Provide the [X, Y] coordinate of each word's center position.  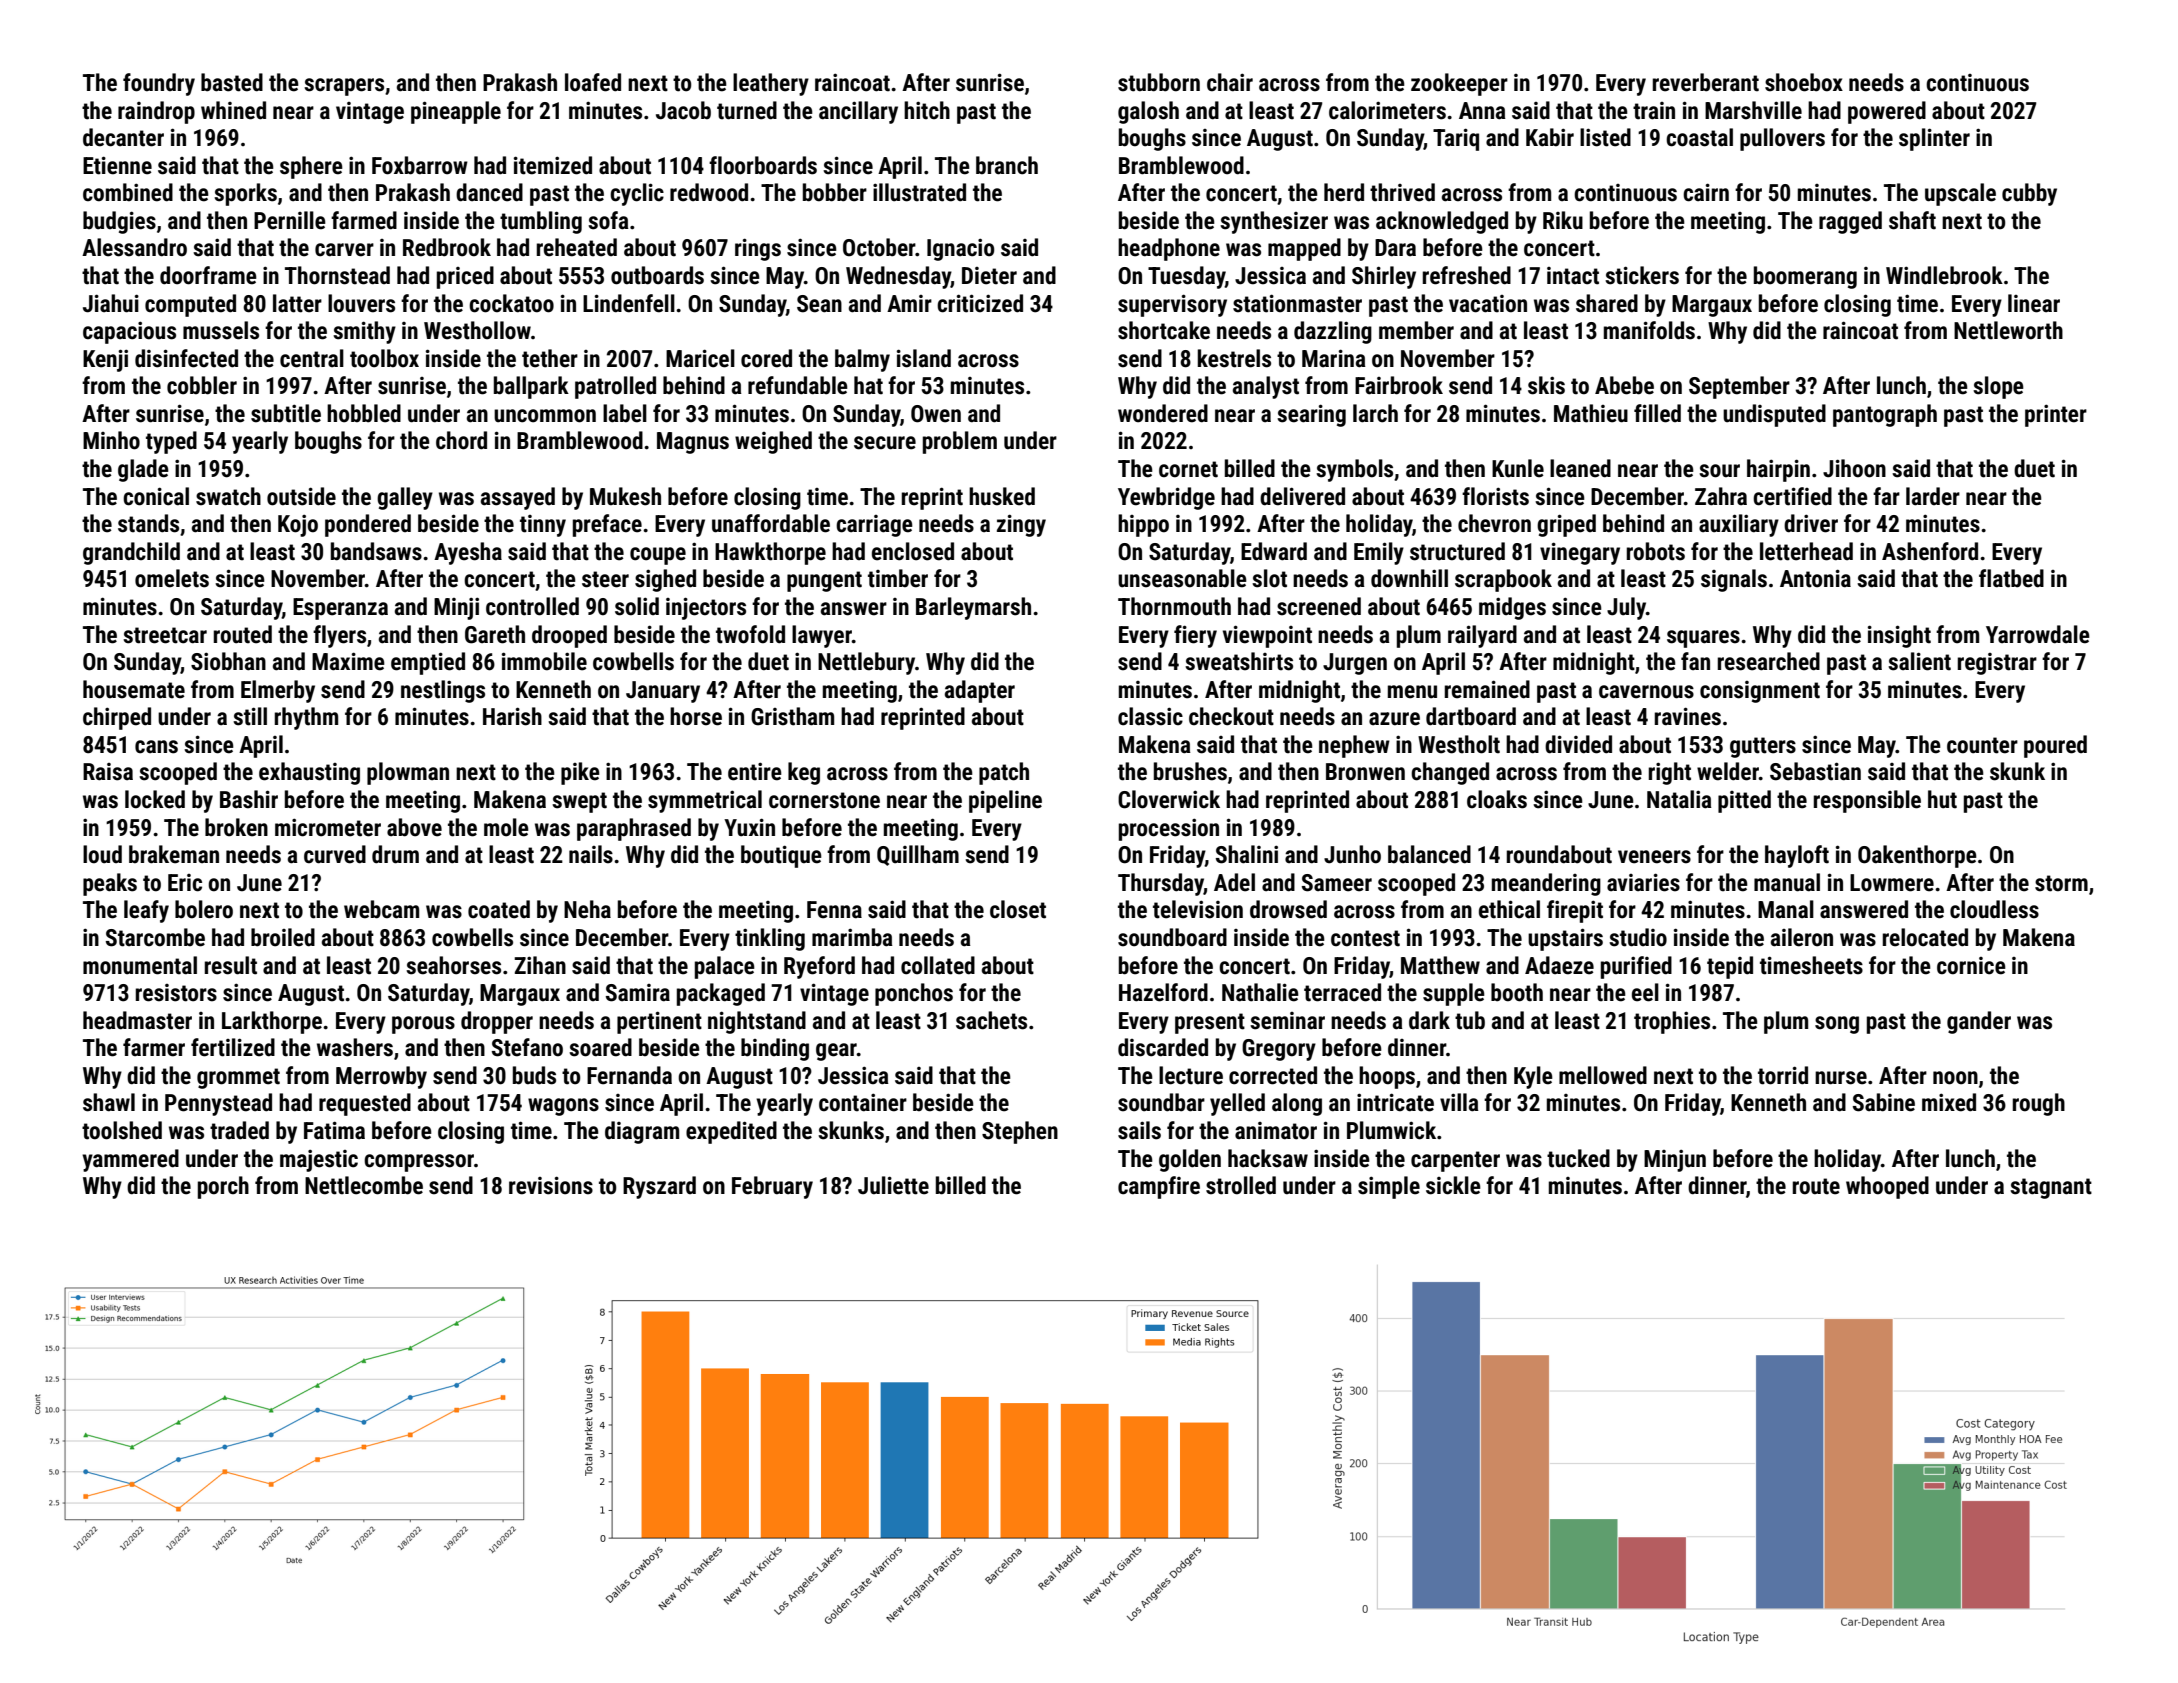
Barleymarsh [973, 608]
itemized [553, 165]
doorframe [208, 275]
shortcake [1164, 330]
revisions [551, 1185]
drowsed [1288, 909]
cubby [2029, 194]
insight [1899, 636]
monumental [140, 965]
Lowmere [1892, 883]
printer [2056, 415]
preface [607, 525]
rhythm [306, 718]
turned [747, 110]
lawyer [822, 636]
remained [1487, 689]
